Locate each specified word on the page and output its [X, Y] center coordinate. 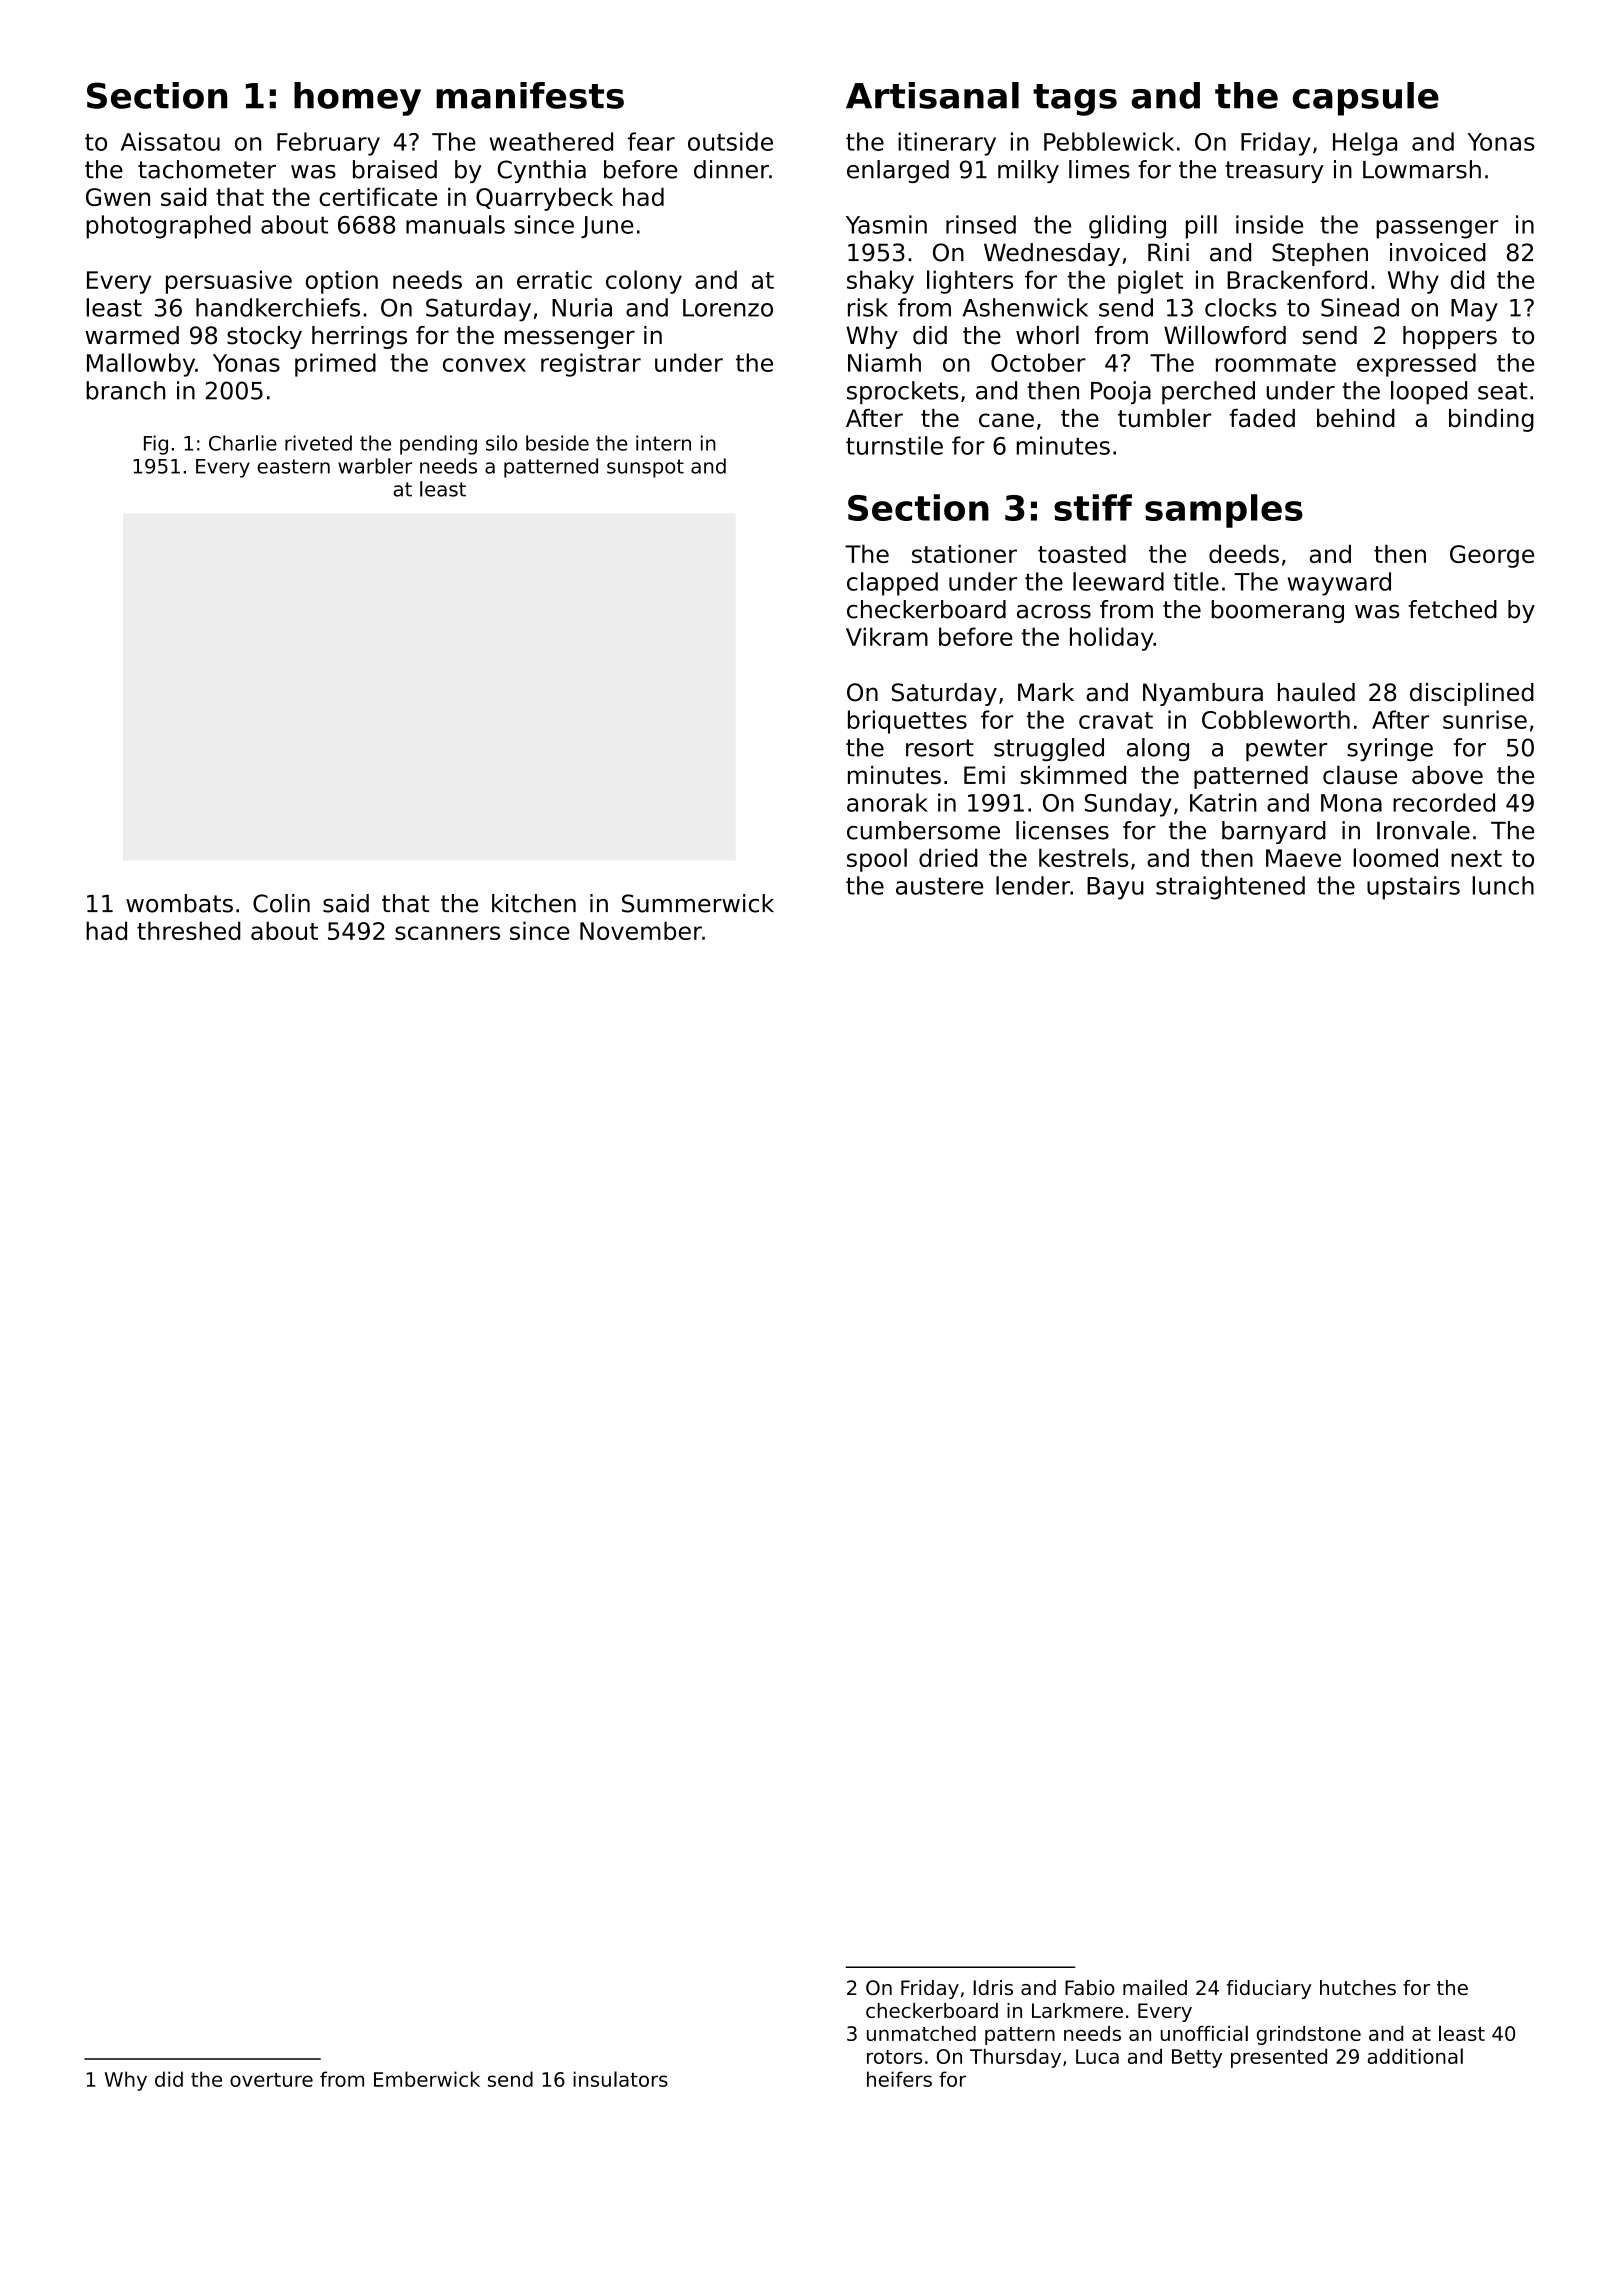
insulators [620, 2079]
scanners [447, 933]
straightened [1230, 888]
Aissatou [170, 141]
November [641, 930]
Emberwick [427, 2079]
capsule [1366, 99]
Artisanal [932, 95]
